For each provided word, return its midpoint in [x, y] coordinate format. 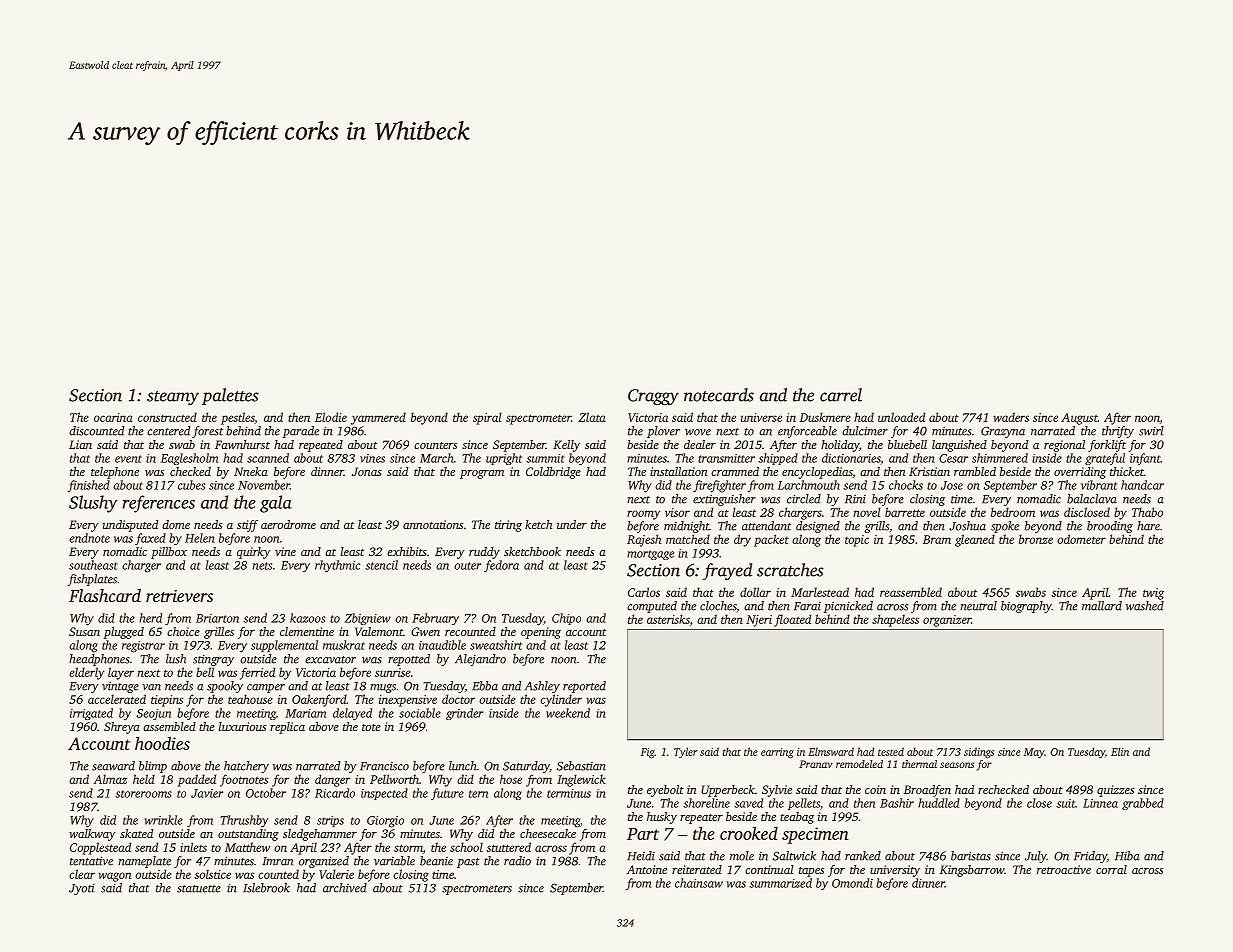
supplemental [284, 646]
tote [371, 727]
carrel [841, 395]
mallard [1102, 606]
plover [663, 432]
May [1034, 753]
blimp [153, 767]
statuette [199, 889]
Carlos [644, 592]
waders [1011, 417]
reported [584, 687]
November [264, 485]
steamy [173, 398]
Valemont [379, 631]
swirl [1151, 431]
